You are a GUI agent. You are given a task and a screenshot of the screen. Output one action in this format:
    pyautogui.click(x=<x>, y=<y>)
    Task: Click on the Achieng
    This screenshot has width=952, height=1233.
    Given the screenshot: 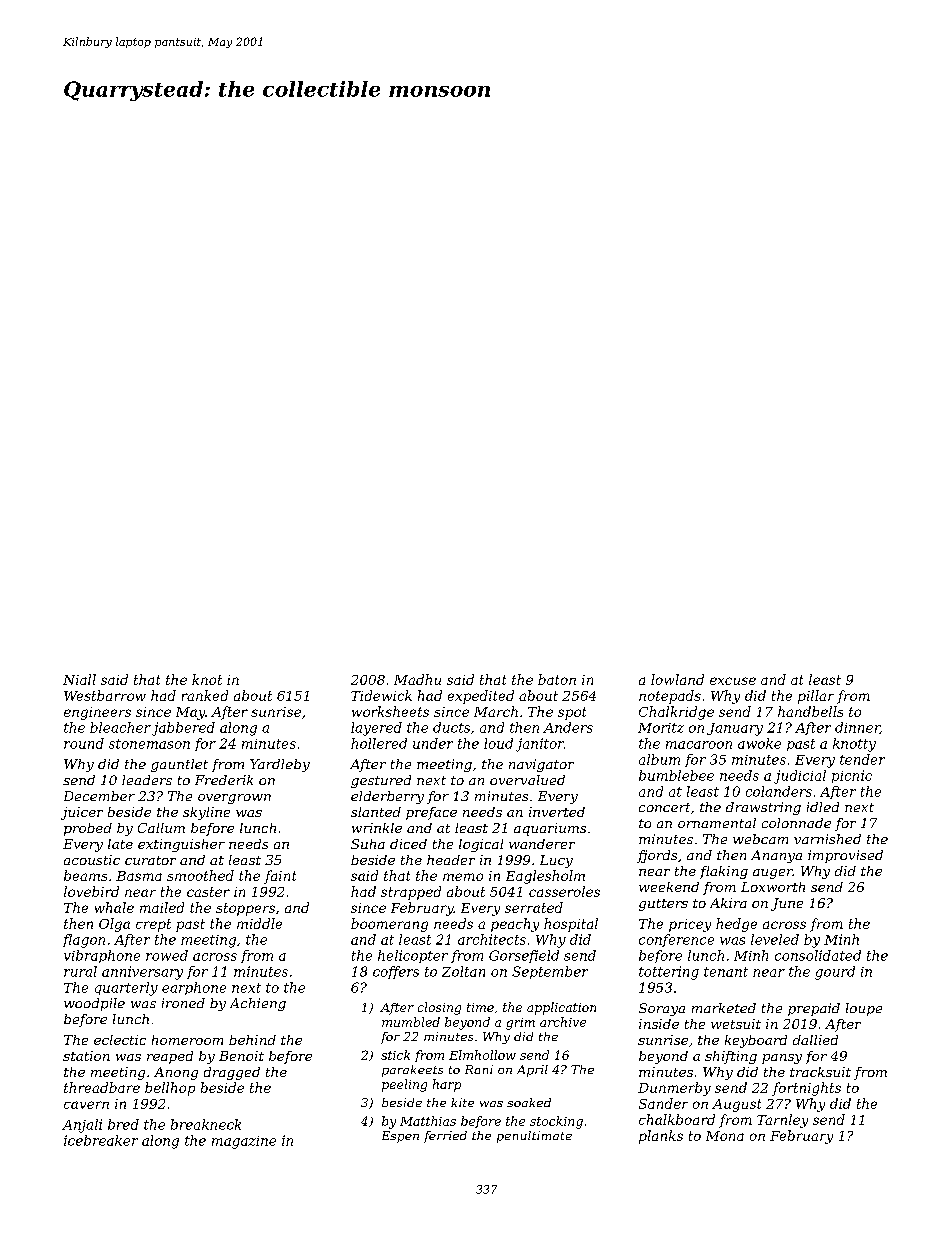 What is the action you would take?
    pyautogui.click(x=258, y=1004)
